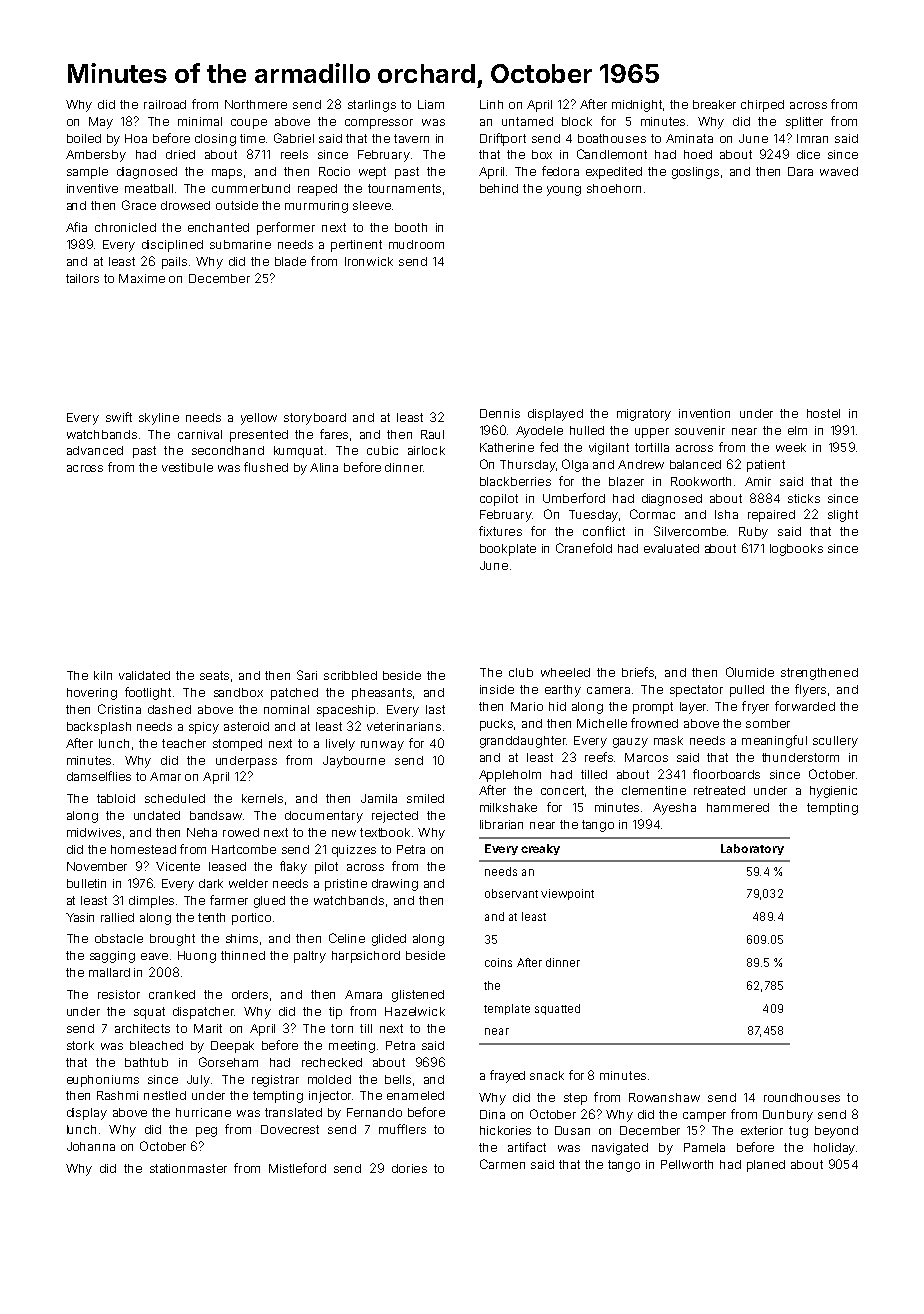  What do you see at coordinates (425, 798) in the page?
I see `smiled` at bounding box center [425, 798].
